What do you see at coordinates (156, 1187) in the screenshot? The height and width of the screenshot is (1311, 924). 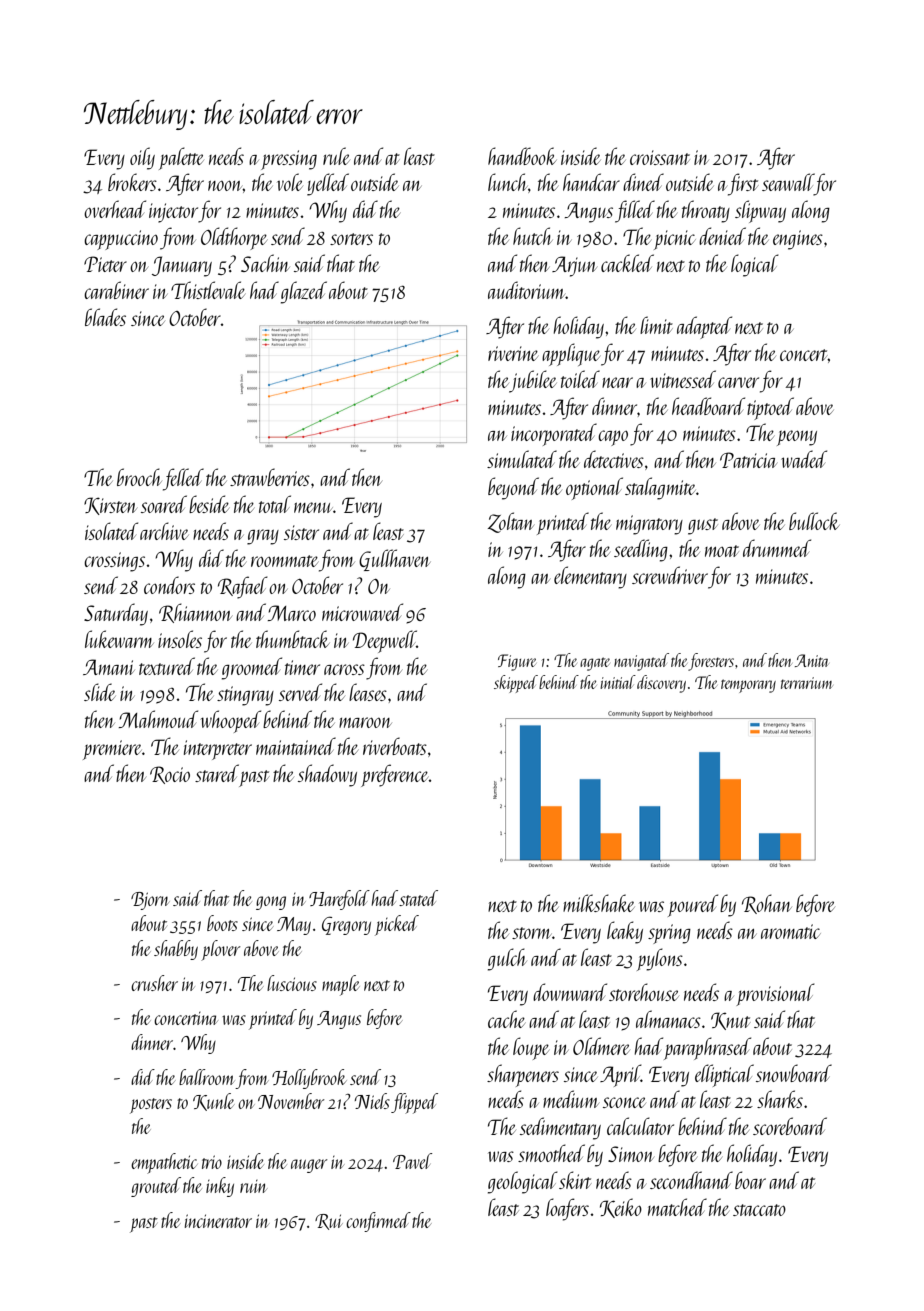 I see `grouted` at bounding box center [156, 1187].
